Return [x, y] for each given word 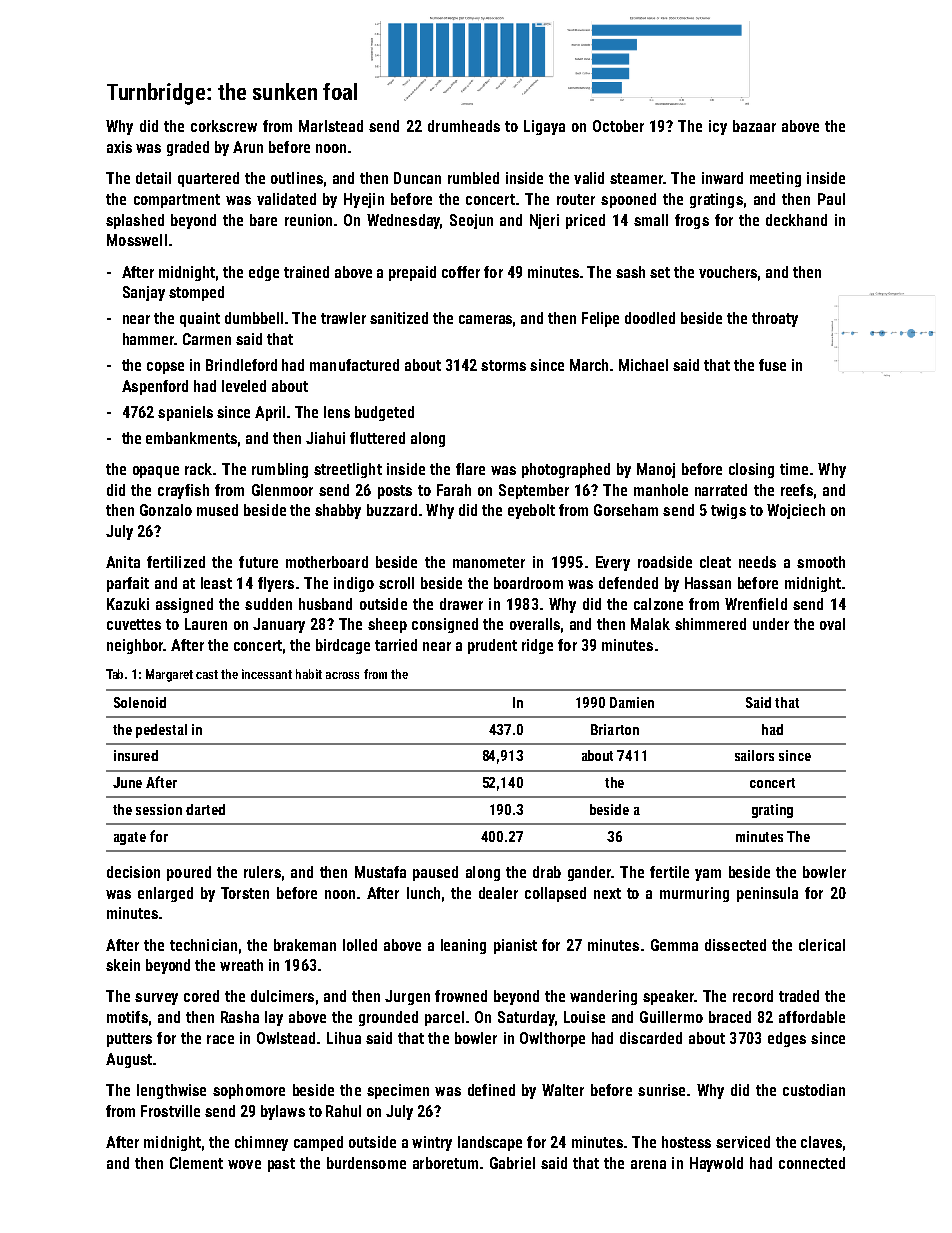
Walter [563, 1090]
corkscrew [224, 126]
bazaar [754, 126]
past [281, 1165]
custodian [814, 1090]
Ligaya [544, 127]
